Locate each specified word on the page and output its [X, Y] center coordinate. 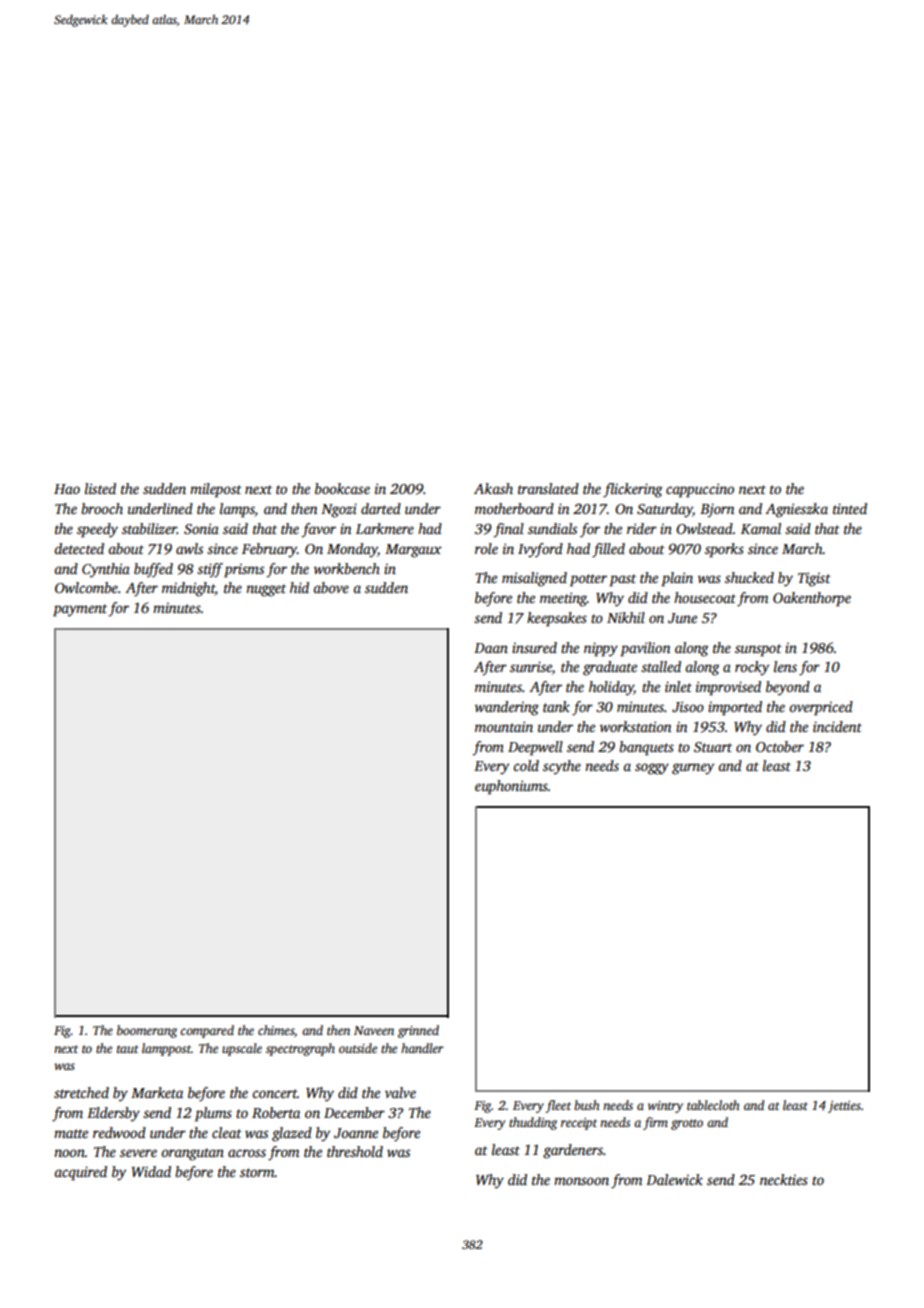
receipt [579, 1124]
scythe [562, 767]
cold [526, 765]
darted [381, 508]
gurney [693, 769]
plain [677, 579]
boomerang [147, 1031]
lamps [237, 510]
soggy [652, 769]
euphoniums [511, 787]
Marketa [157, 1092]
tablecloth [713, 1105]
